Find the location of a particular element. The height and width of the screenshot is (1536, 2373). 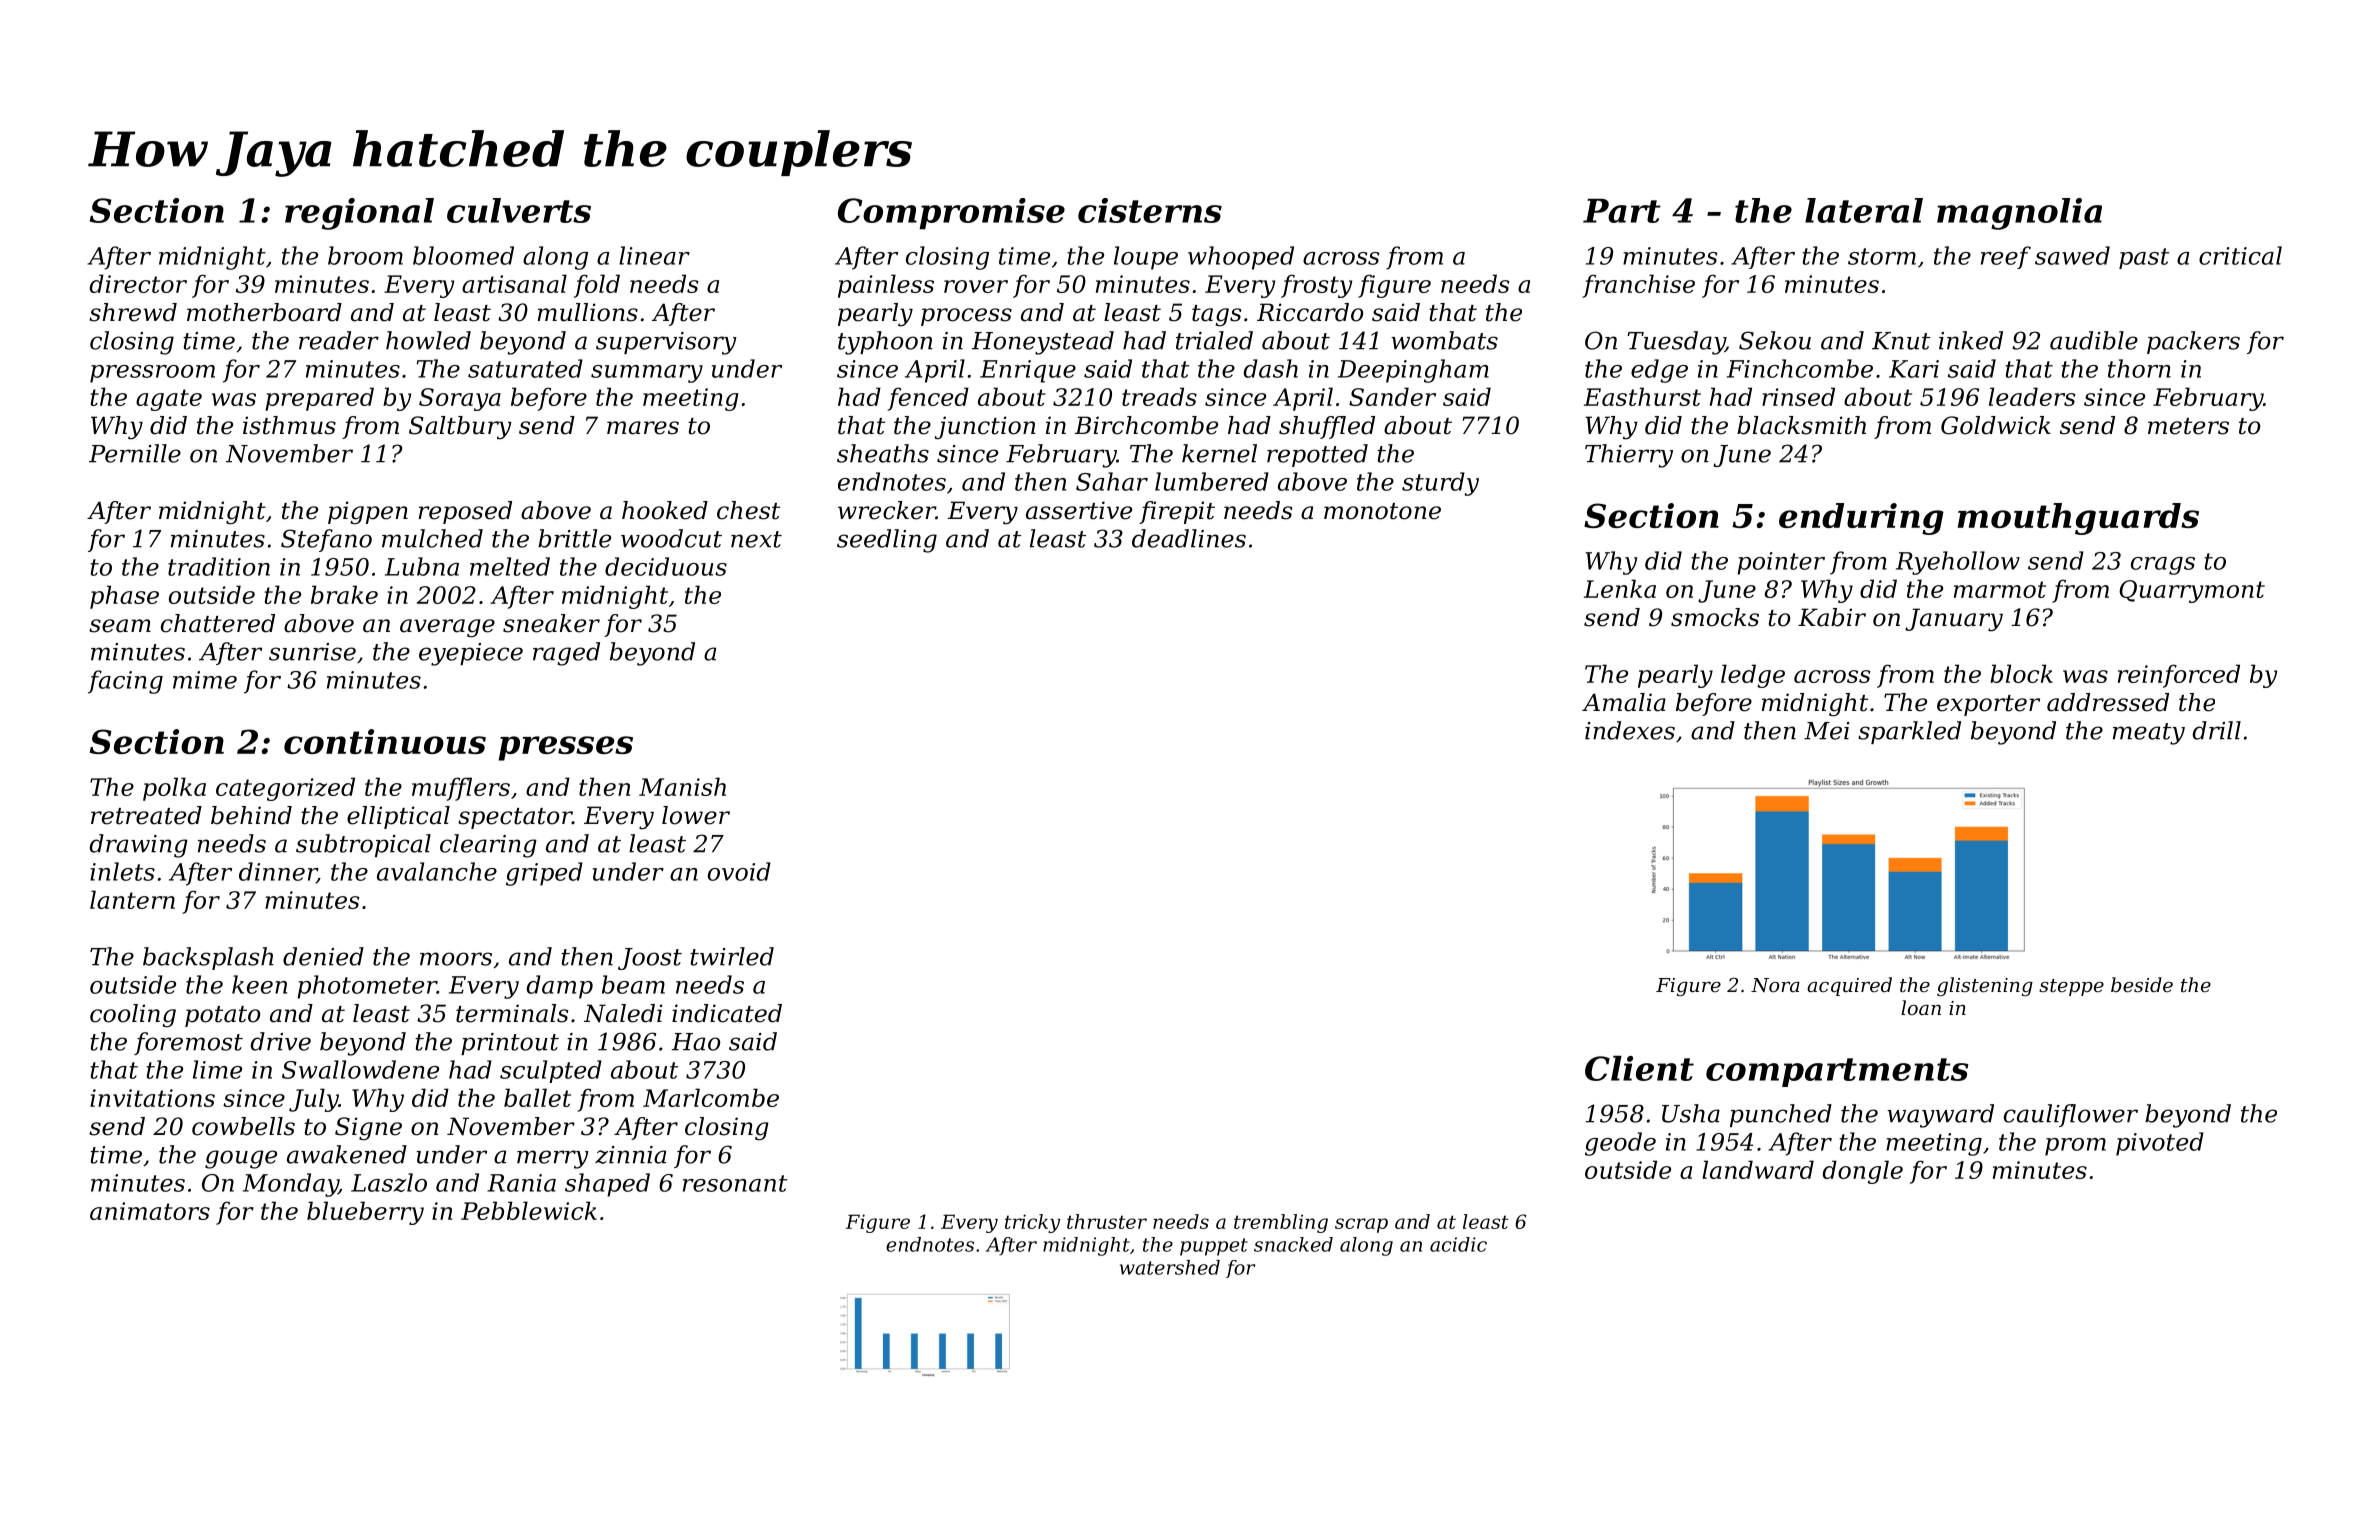

Rania is located at coordinates (521, 1183).
